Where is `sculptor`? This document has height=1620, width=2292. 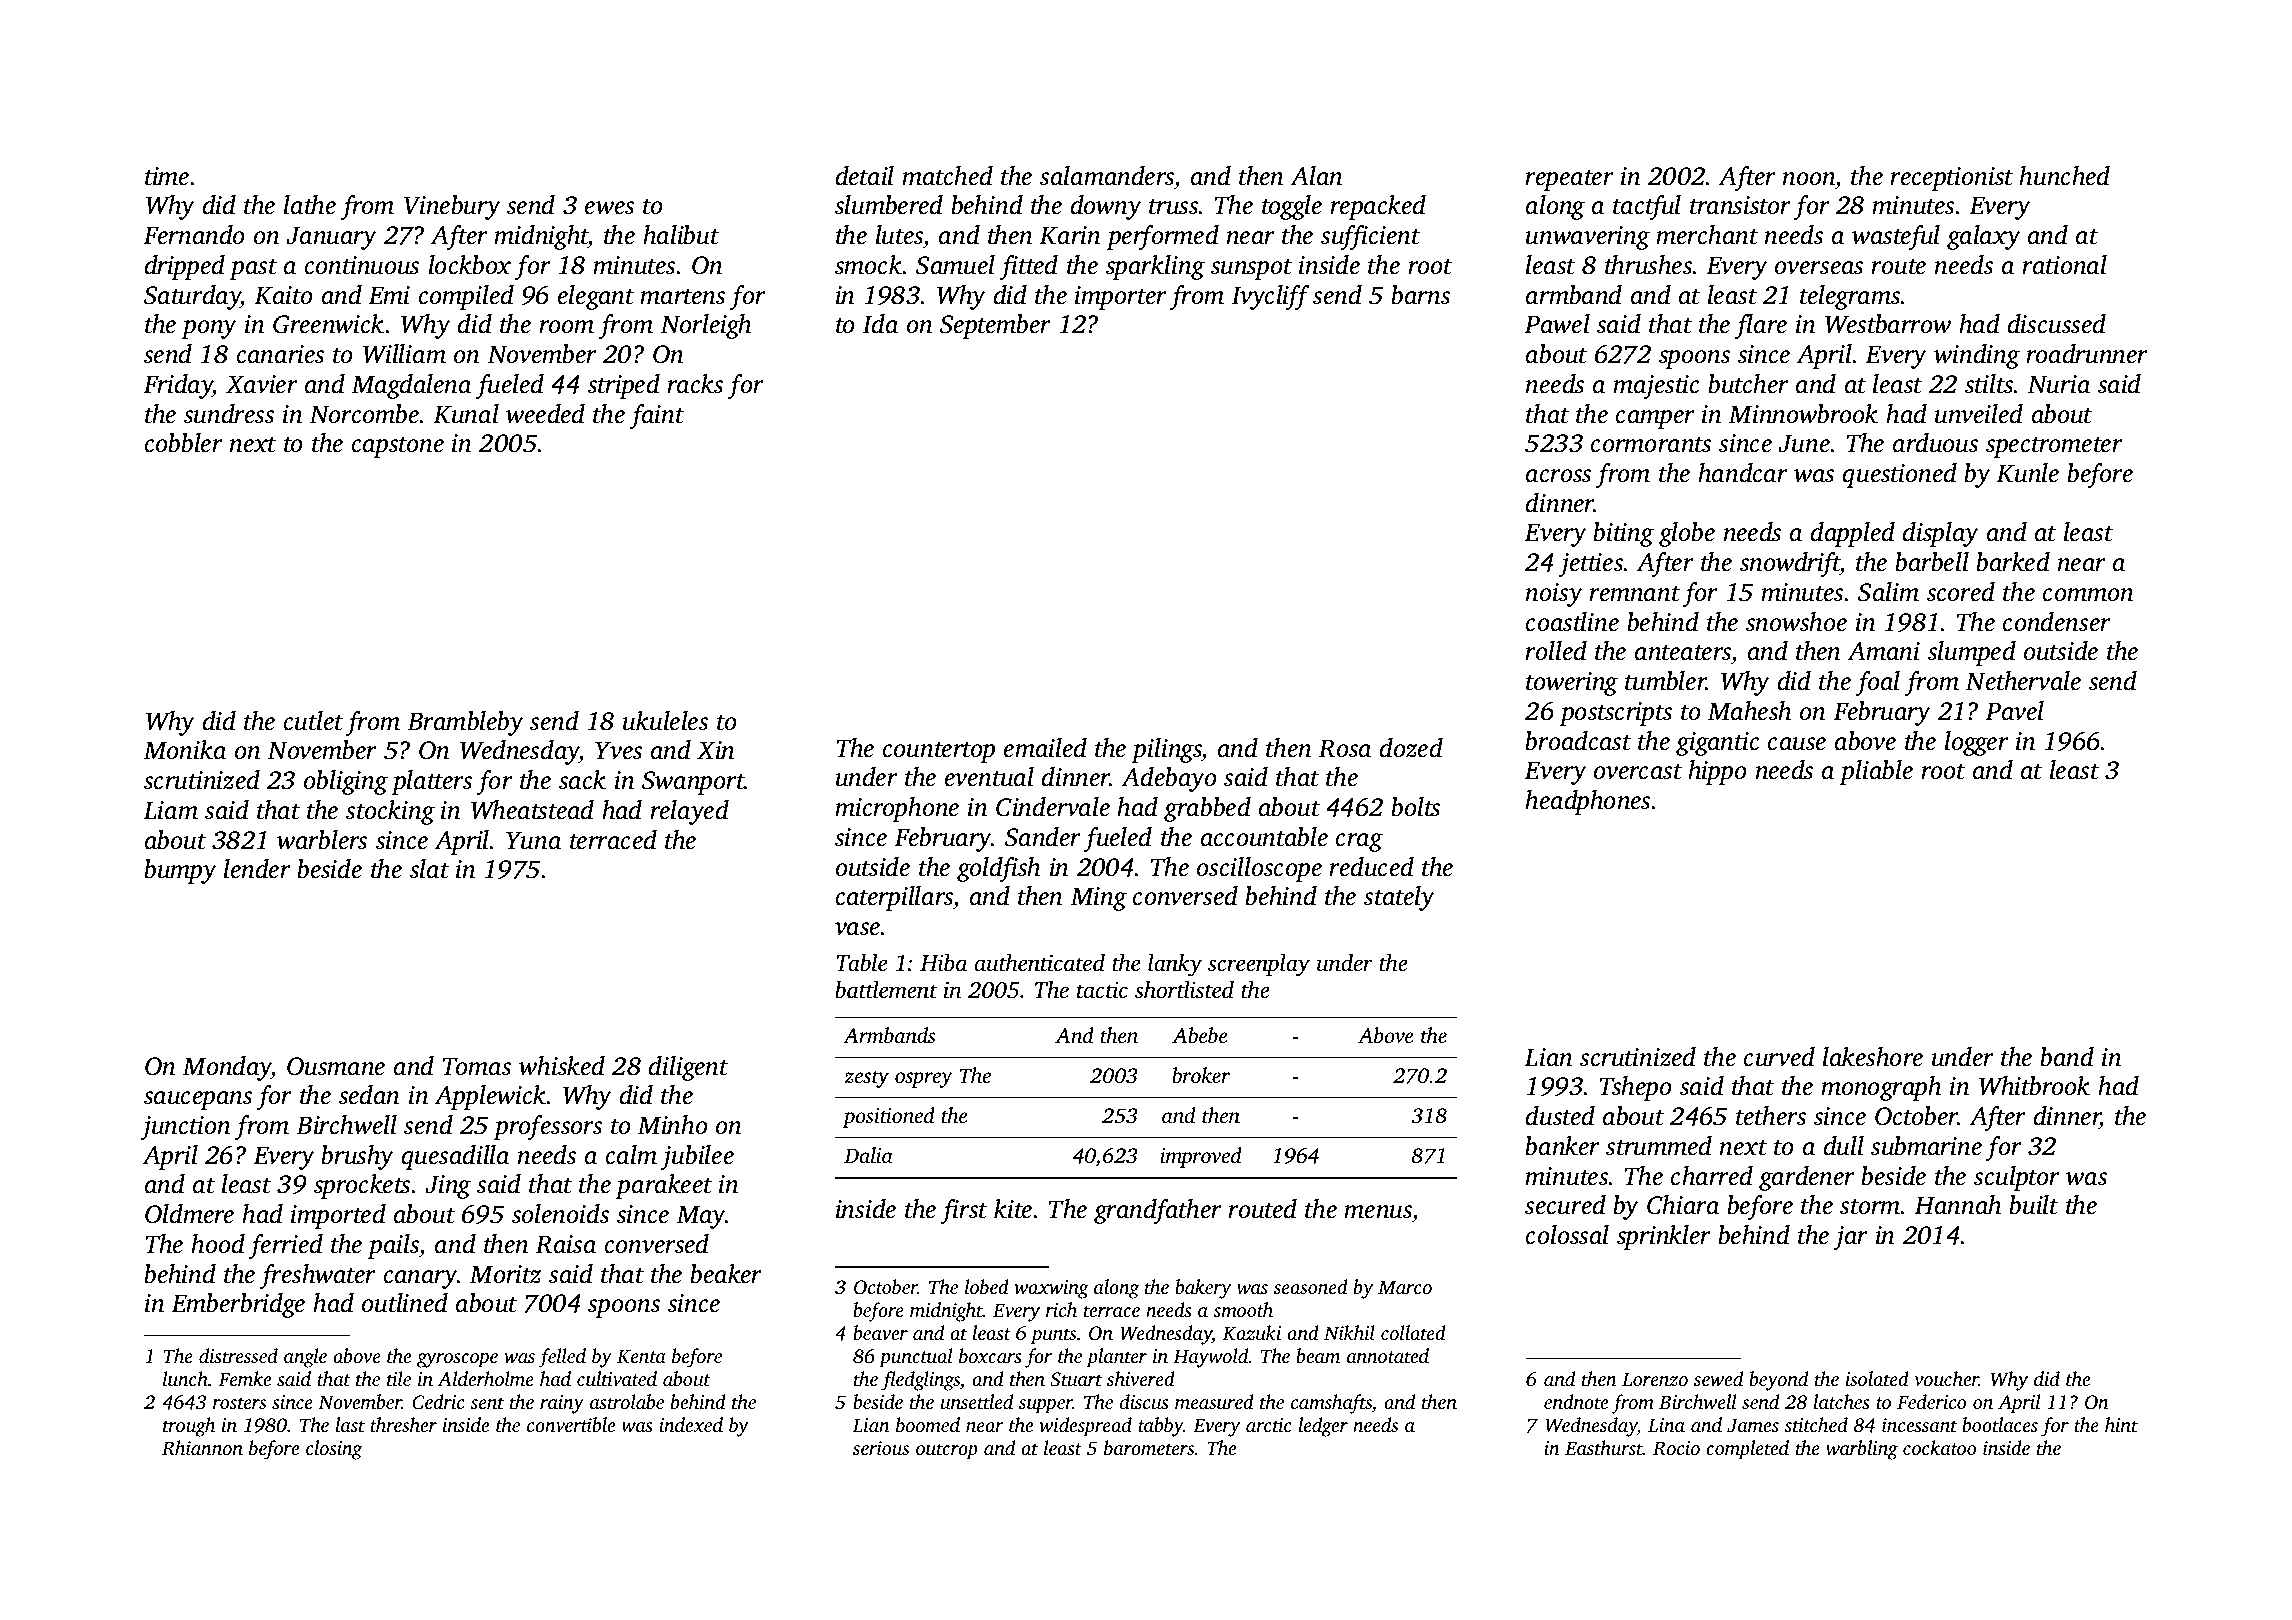 sculptor is located at coordinates (2017, 1178).
